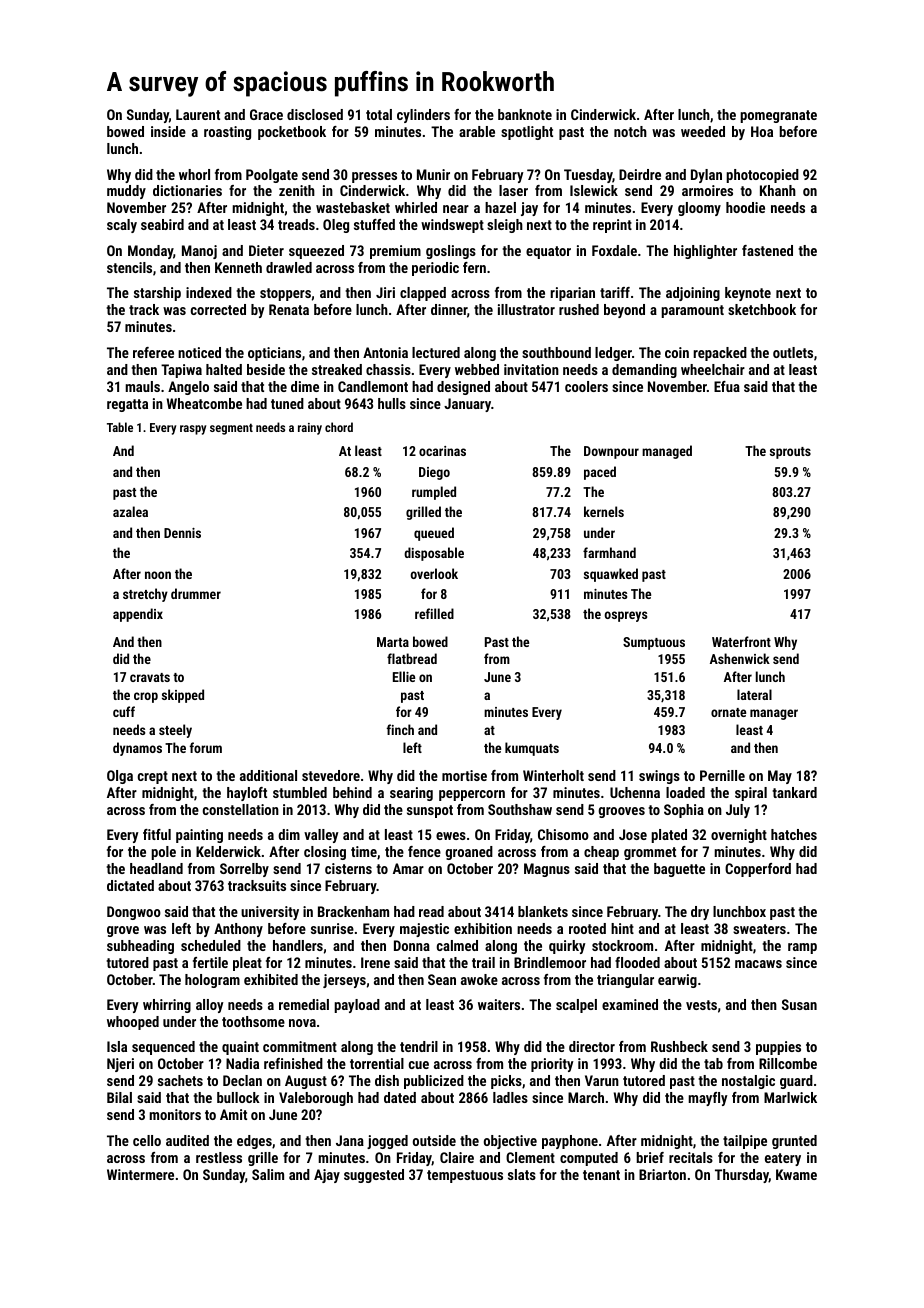 This page has width=924, height=1308. What do you see at coordinates (778, 116) in the page?
I see `pomegranate` at bounding box center [778, 116].
